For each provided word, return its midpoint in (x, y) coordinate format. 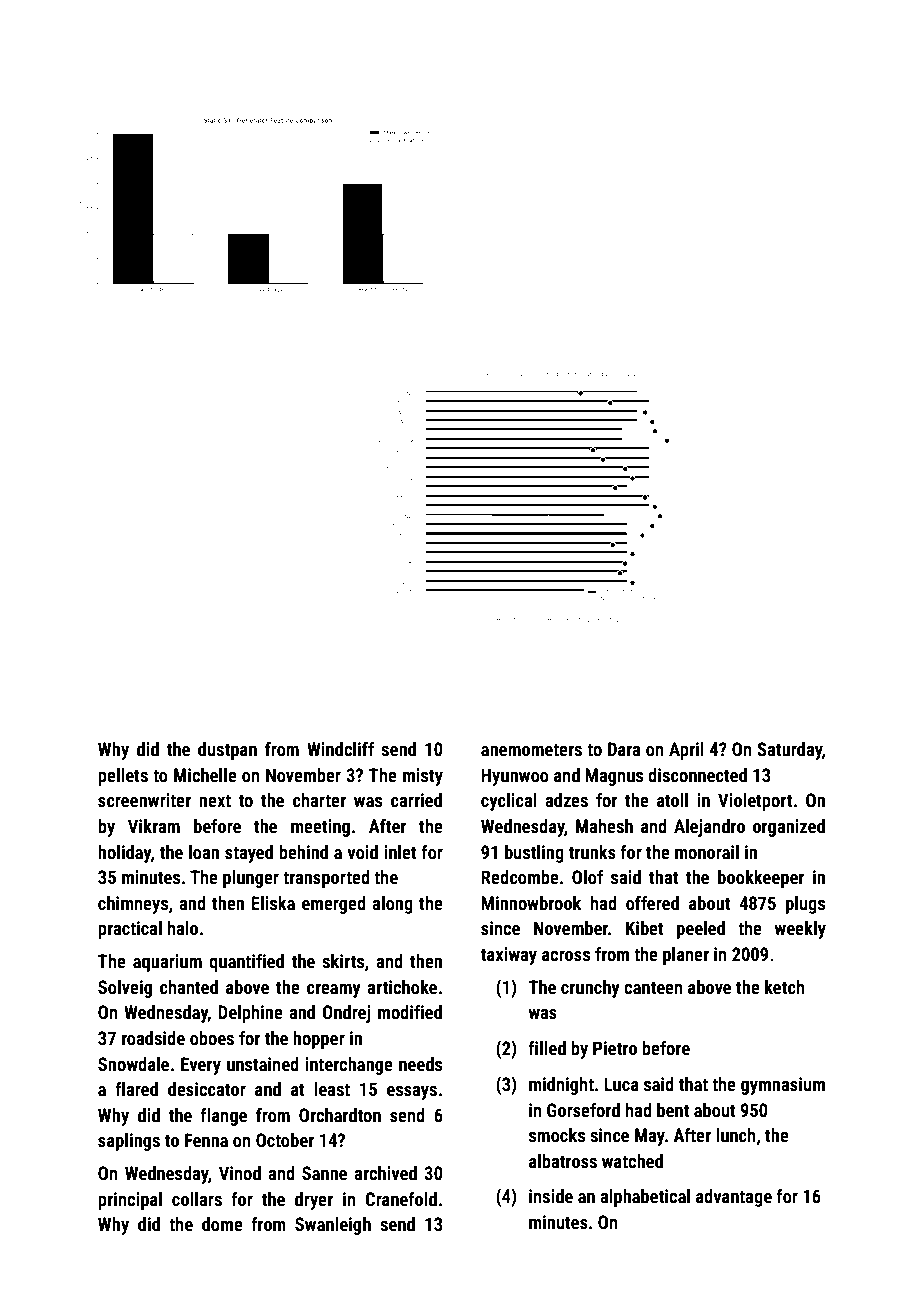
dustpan (227, 751)
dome (222, 1224)
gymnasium (783, 1086)
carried (416, 800)
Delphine (250, 1014)
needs (420, 1064)
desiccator (207, 1089)
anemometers (531, 749)
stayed (249, 854)
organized (789, 828)
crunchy (590, 989)
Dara (624, 749)
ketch (785, 987)
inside (551, 1196)
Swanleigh (333, 1226)
